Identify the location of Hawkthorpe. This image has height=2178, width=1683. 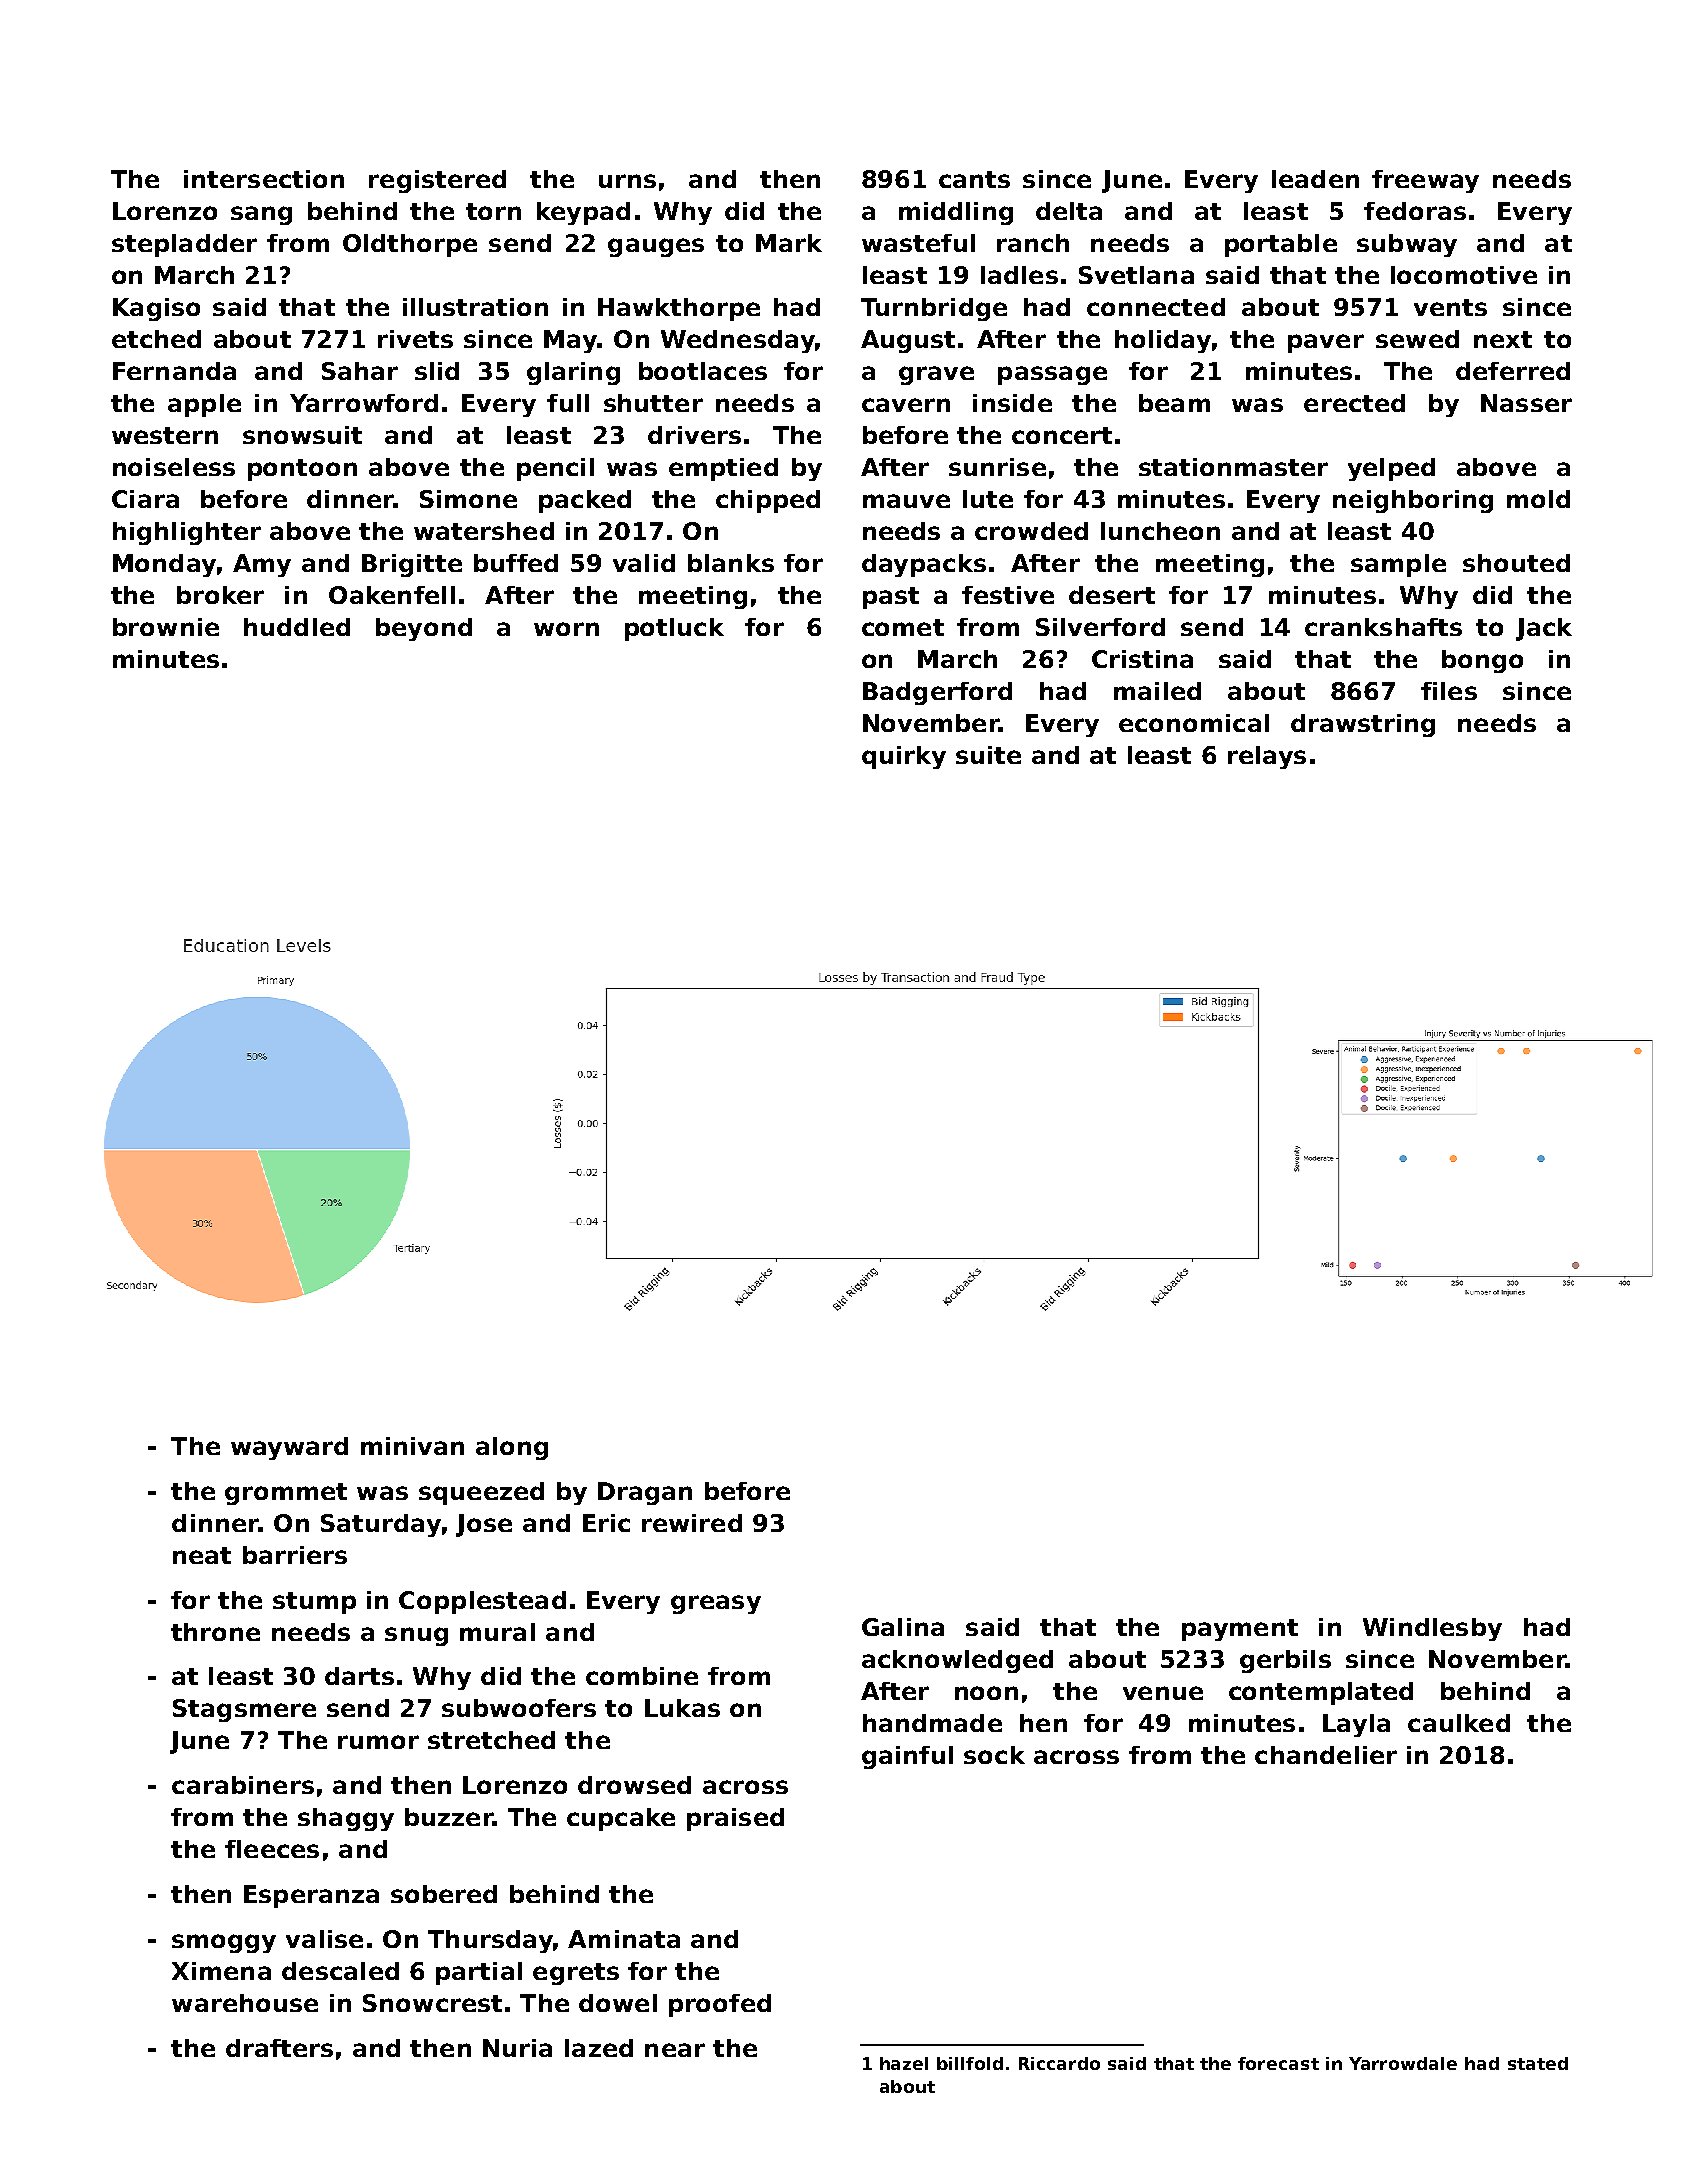
(679, 309).
